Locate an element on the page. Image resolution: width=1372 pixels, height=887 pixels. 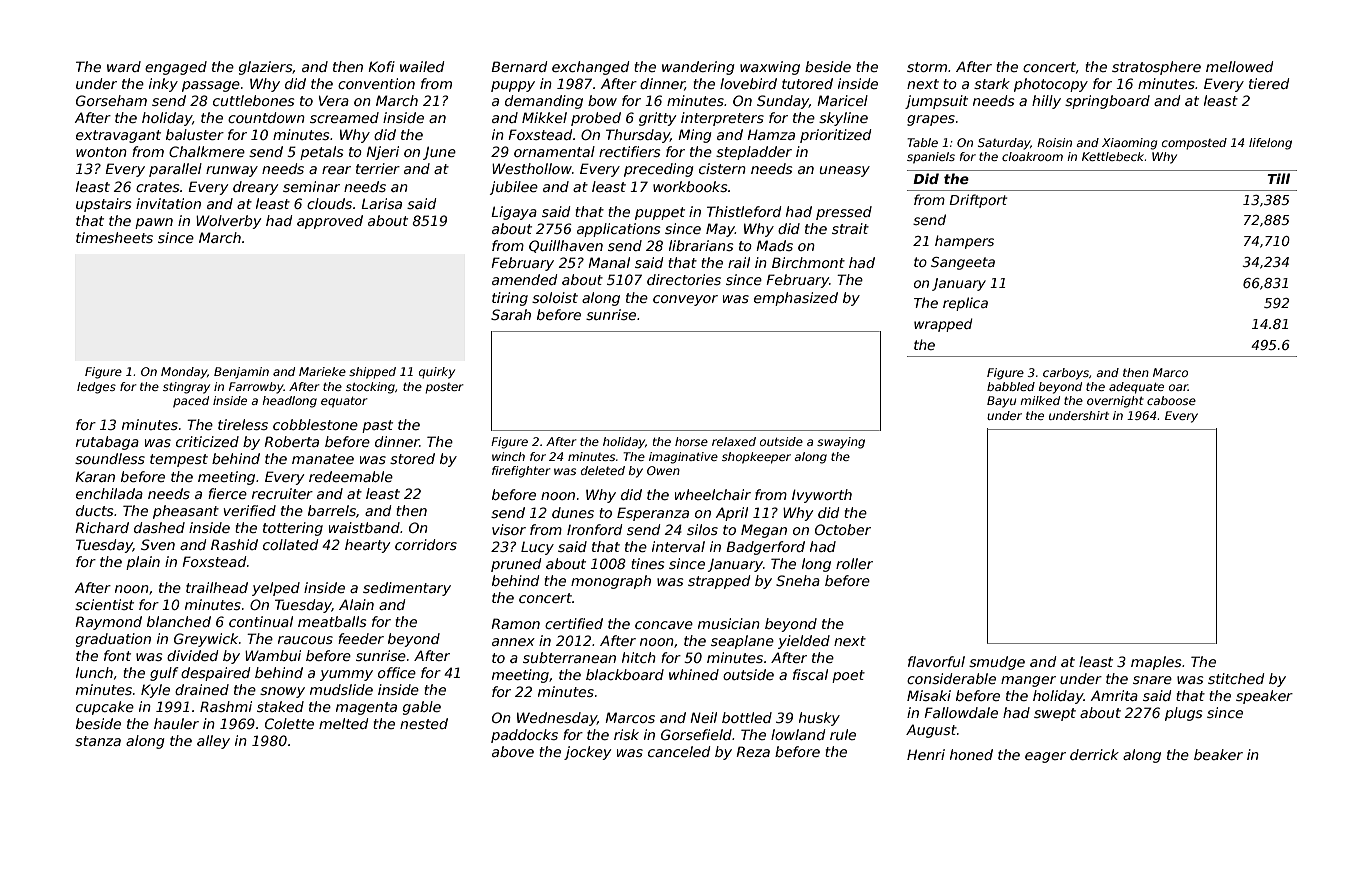
waxwing is located at coordinates (770, 68).
